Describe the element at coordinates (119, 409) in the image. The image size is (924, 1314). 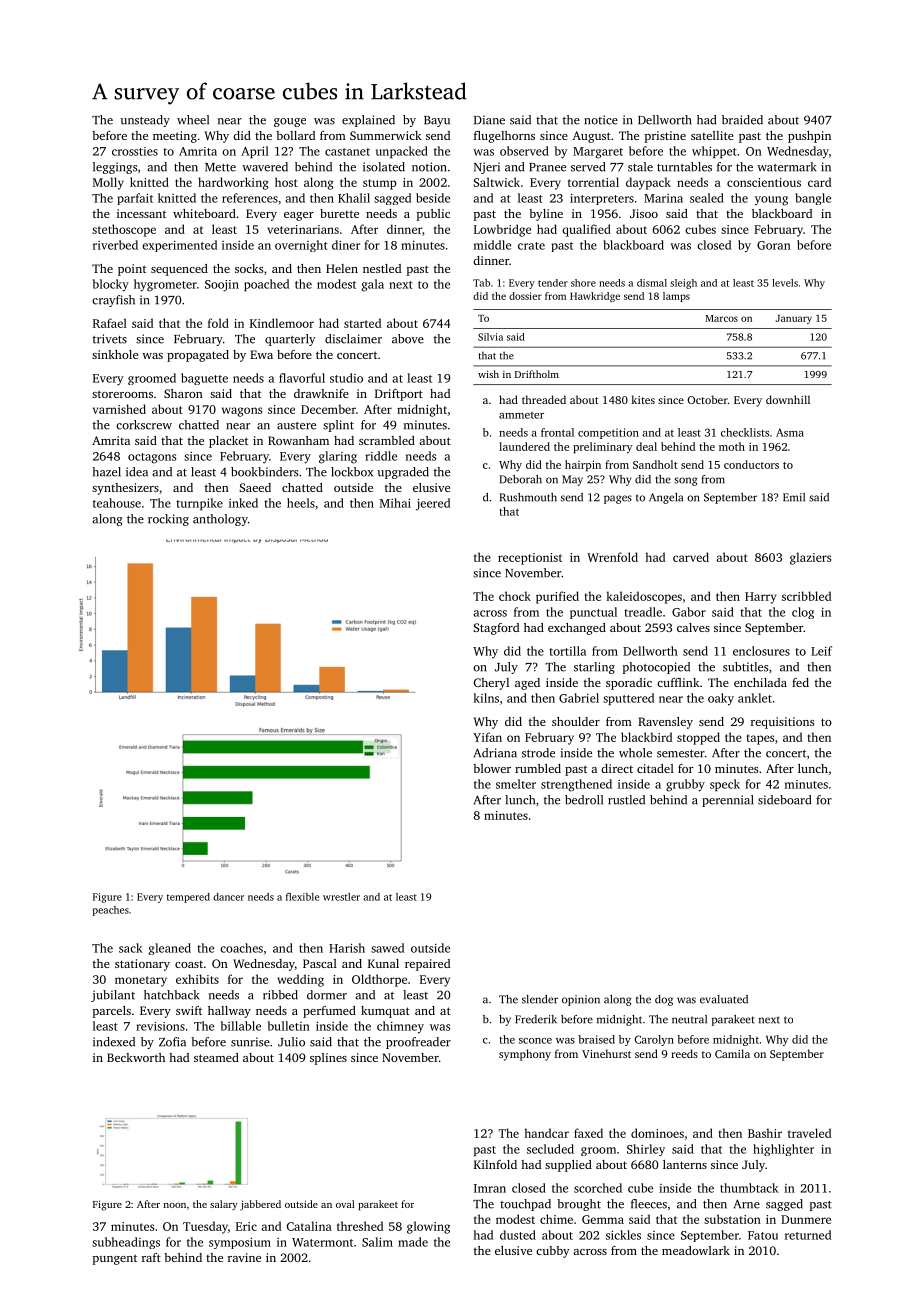
I see `varnished` at that location.
